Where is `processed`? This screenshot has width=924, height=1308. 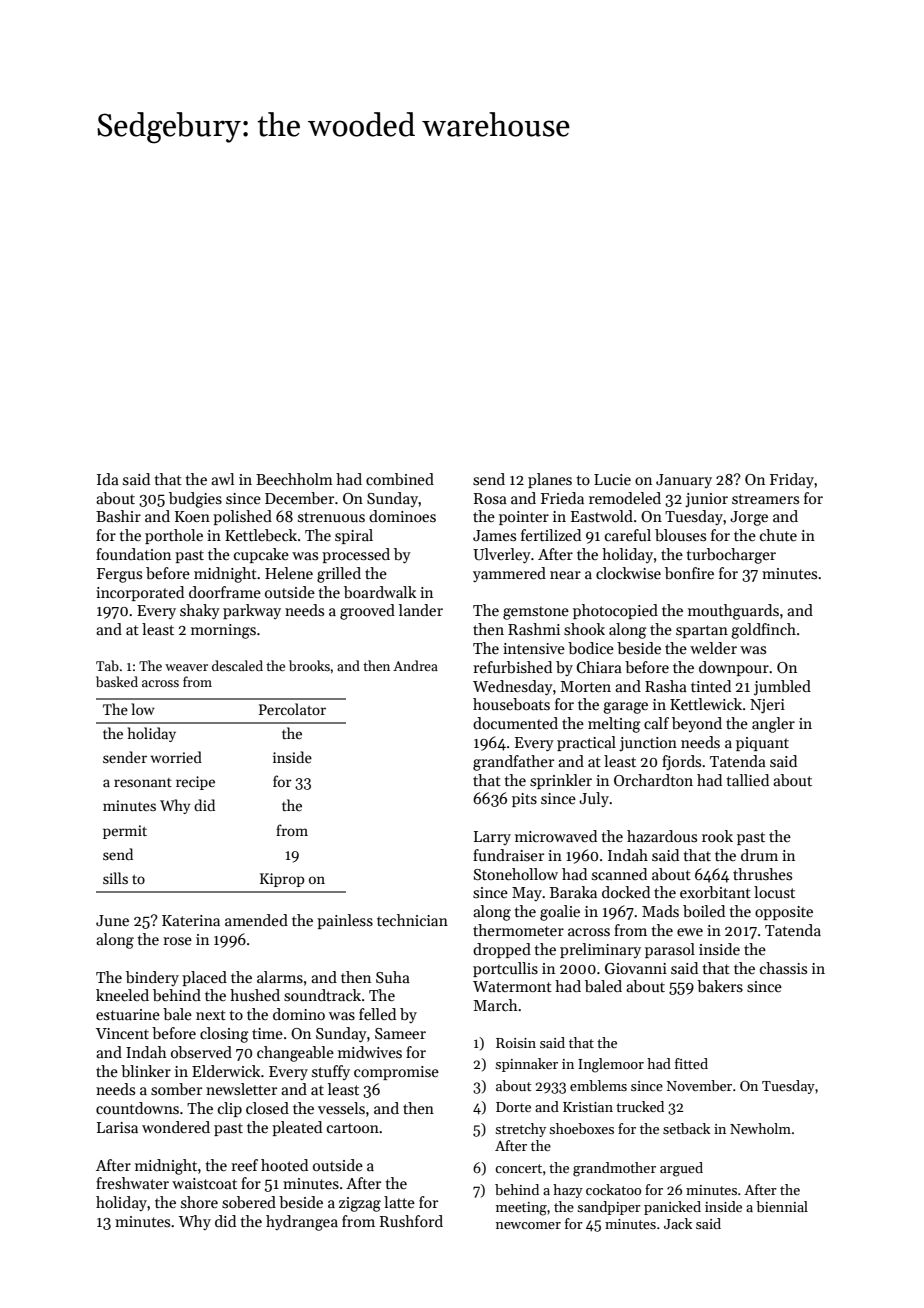
processed is located at coordinates (356, 555).
